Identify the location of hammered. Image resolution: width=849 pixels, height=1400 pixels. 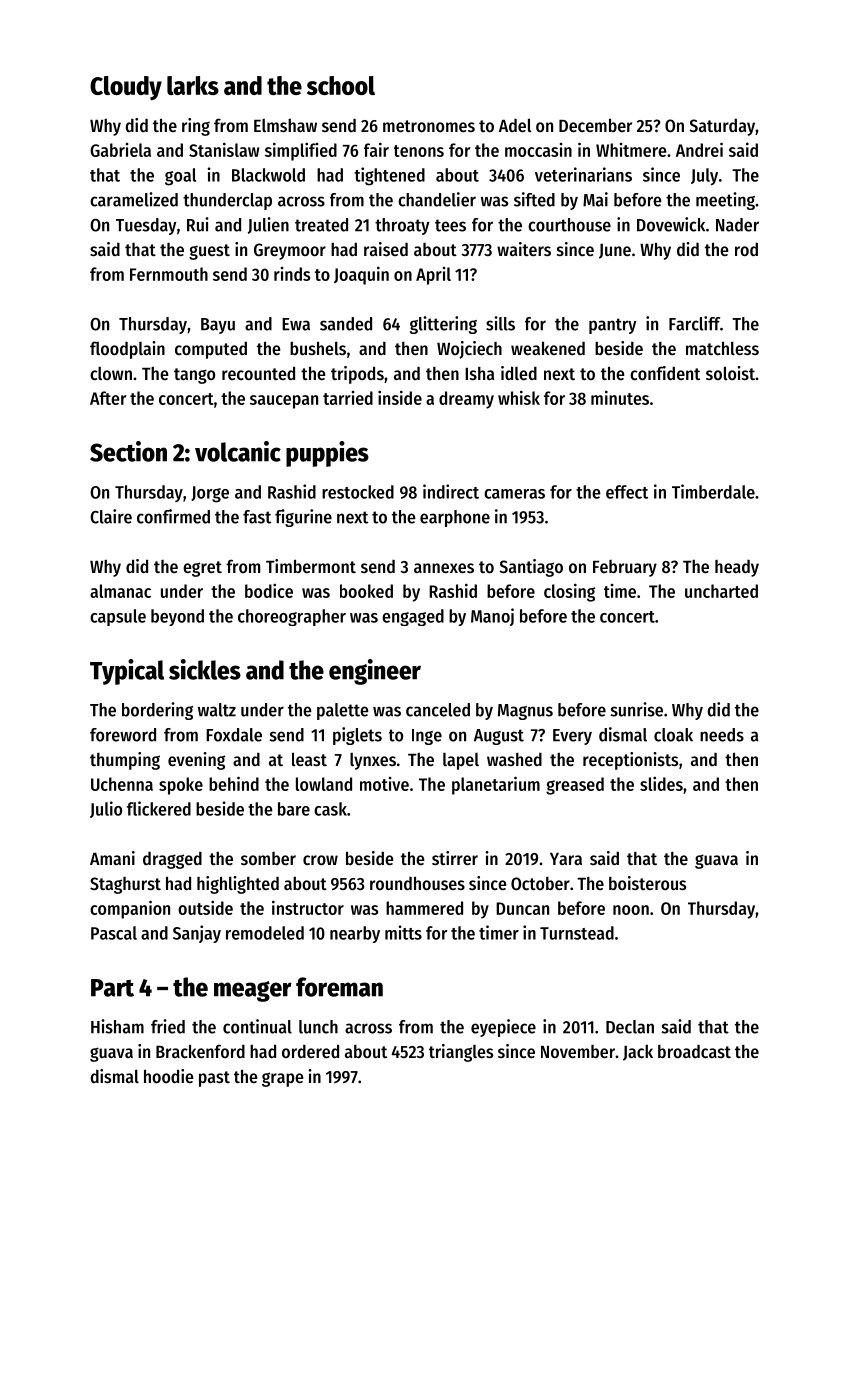
(424, 908).
